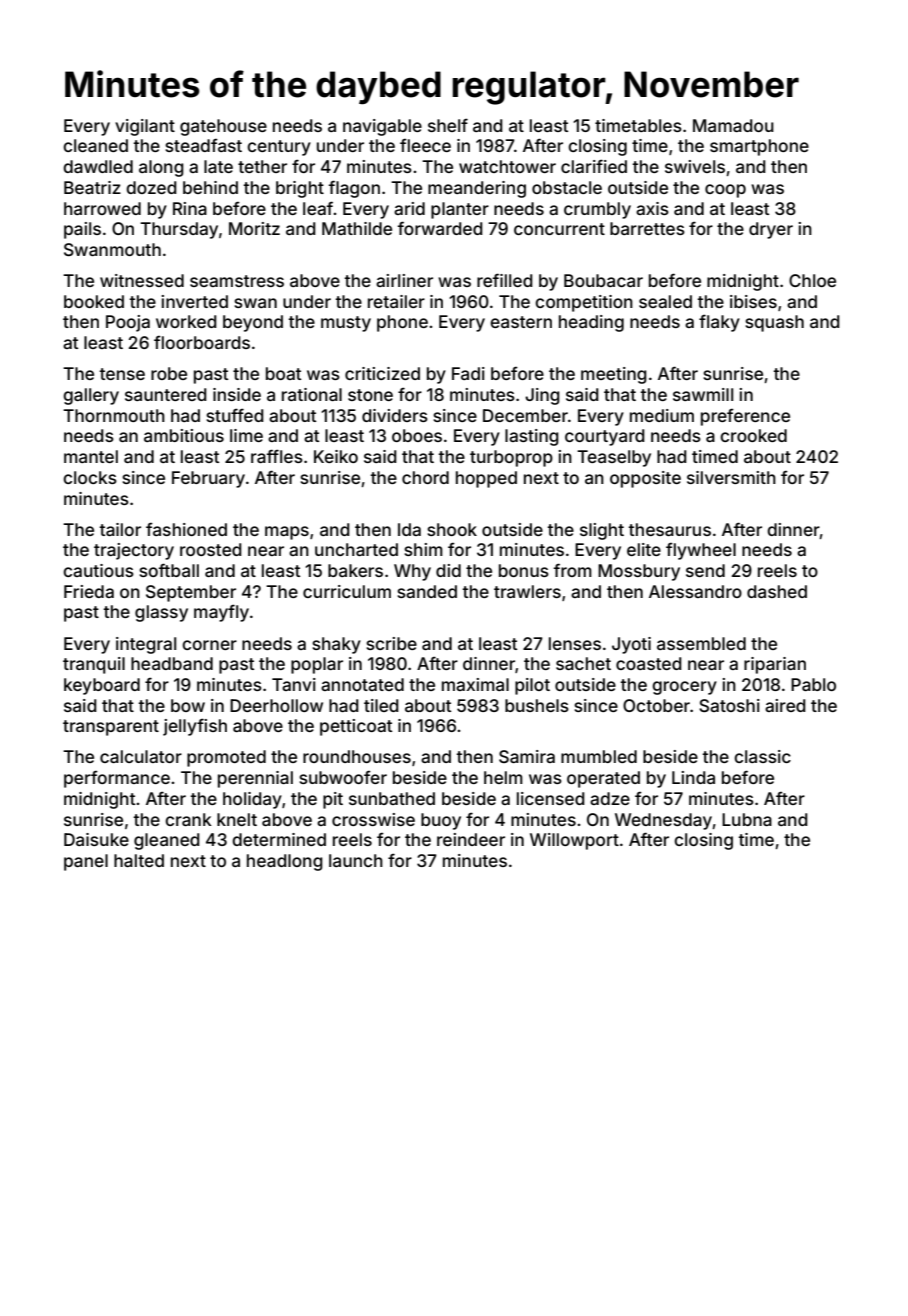 Image resolution: width=908 pixels, height=1316 pixels. Describe the element at coordinates (254, 228) in the screenshot. I see `Moritz` at that location.
